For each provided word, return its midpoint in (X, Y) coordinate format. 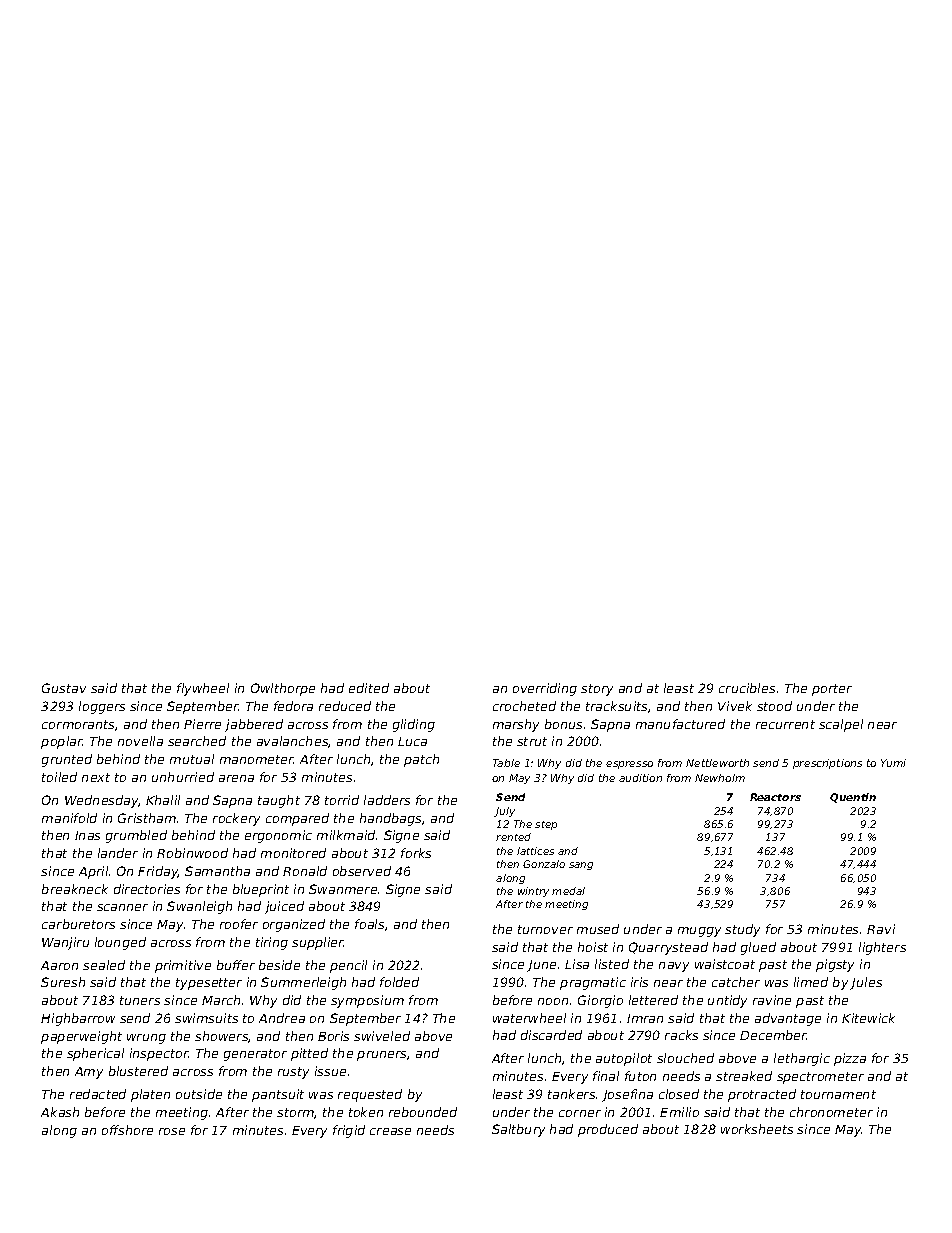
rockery (236, 819)
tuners (140, 1000)
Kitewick (868, 1018)
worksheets (757, 1129)
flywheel (203, 689)
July (504, 812)
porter (832, 690)
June (541, 966)
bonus (563, 724)
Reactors (775, 797)
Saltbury (518, 1130)
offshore (127, 1130)
